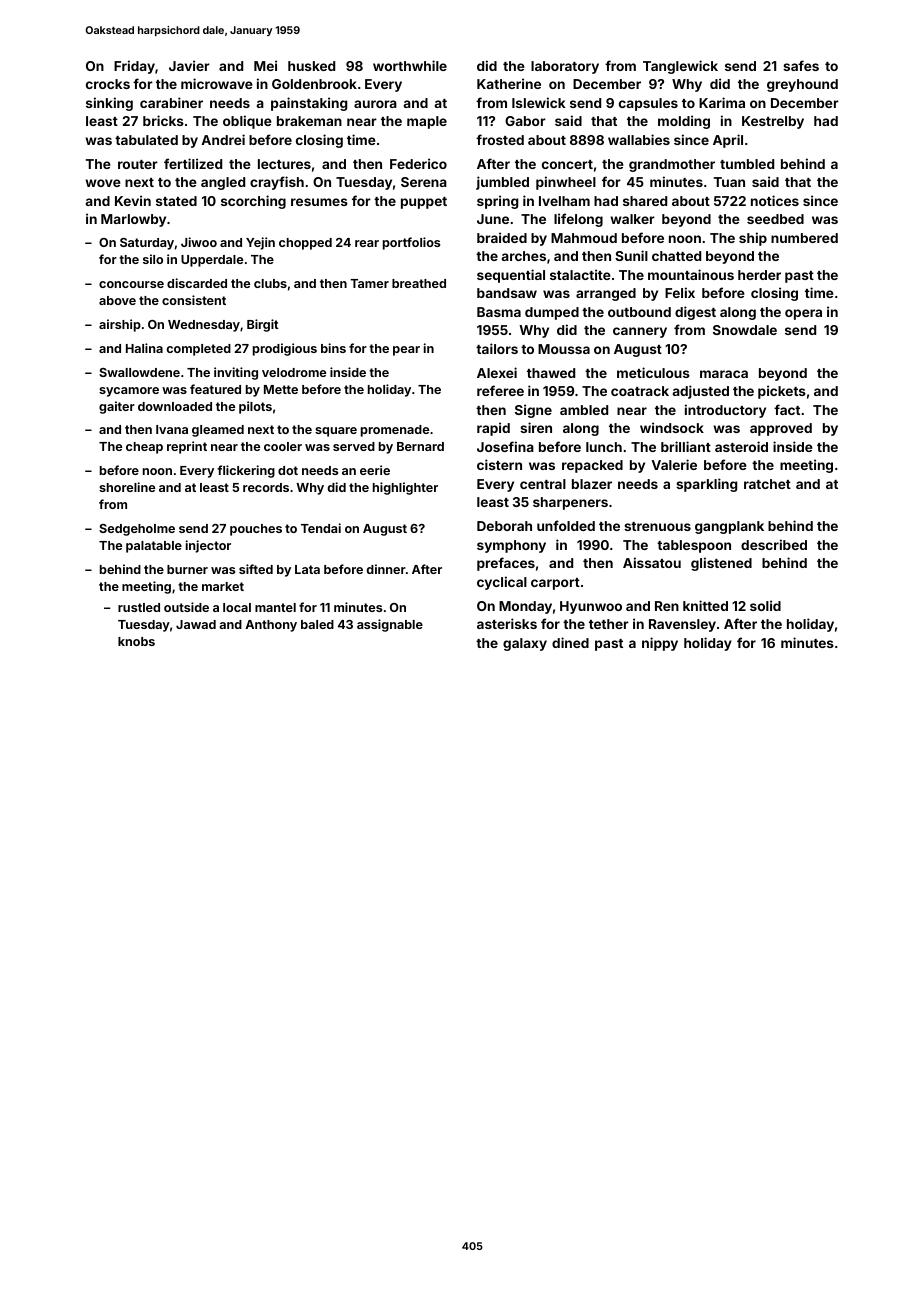 Image resolution: width=924 pixels, height=1308 pixels. I want to click on carabiner, so click(171, 102).
